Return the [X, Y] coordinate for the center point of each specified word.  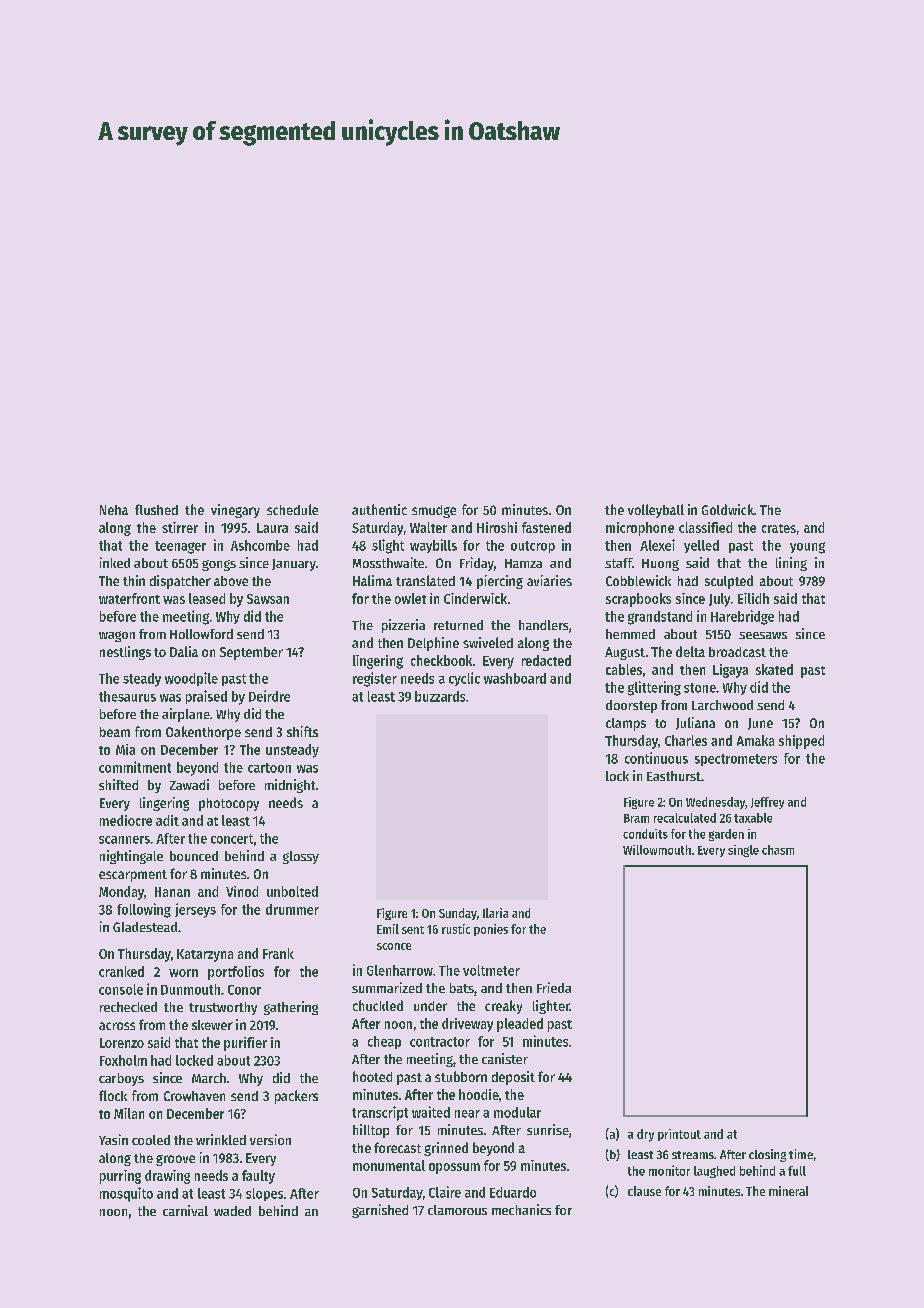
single [743, 851]
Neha [114, 510]
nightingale [131, 857]
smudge [434, 511]
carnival [185, 1210]
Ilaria [495, 913]
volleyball [656, 511]
